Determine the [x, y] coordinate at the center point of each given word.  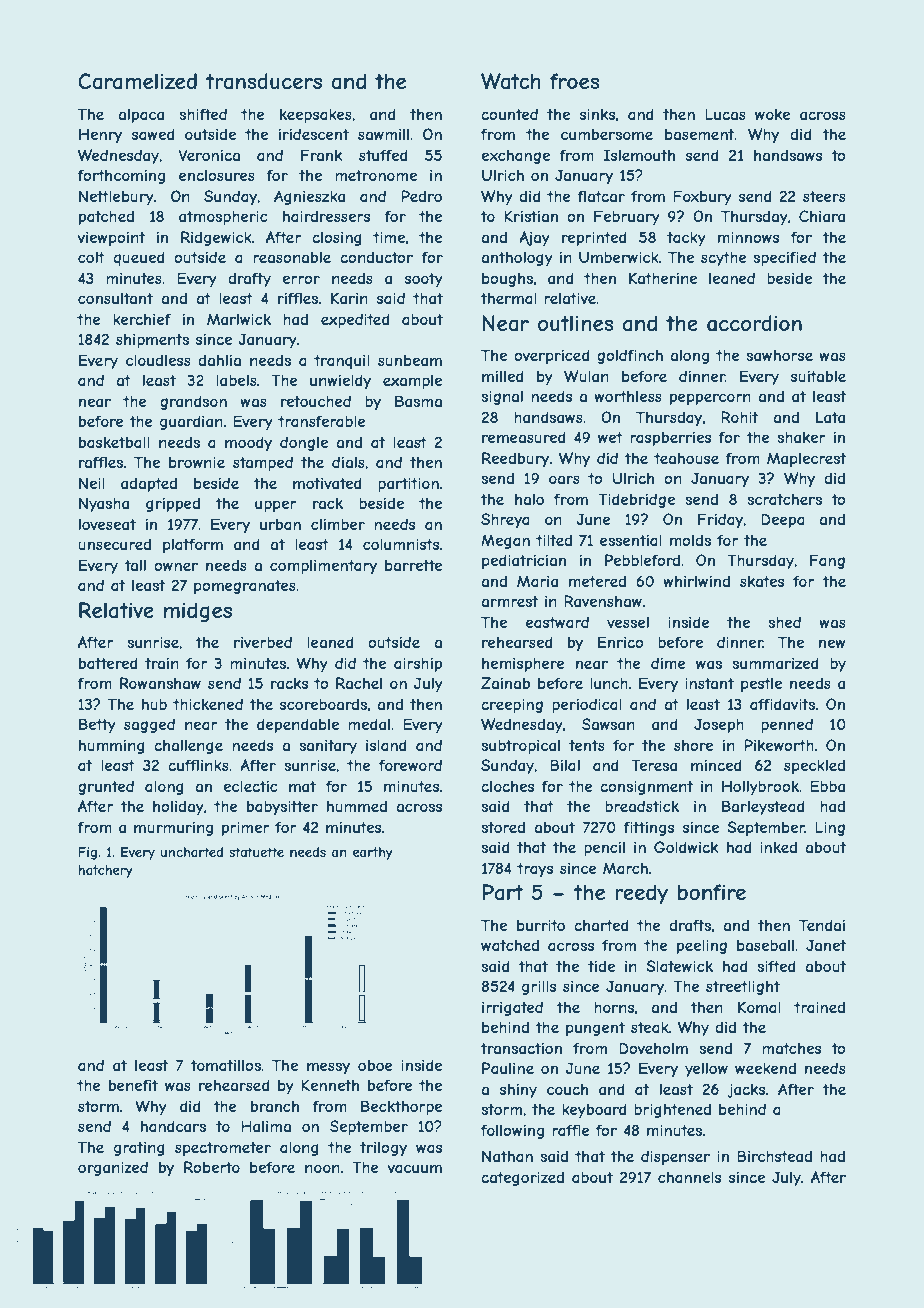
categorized [522, 1178]
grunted [106, 787]
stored [503, 827]
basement [700, 134]
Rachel [359, 683]
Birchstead [774, 1156]
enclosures [217, 175]
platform [193, 545]
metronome [376, 175]
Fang [827, 561]
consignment [646, 787]
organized [113, 1168]
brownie [197, 462]
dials [348, 462]
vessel [628, 622]
